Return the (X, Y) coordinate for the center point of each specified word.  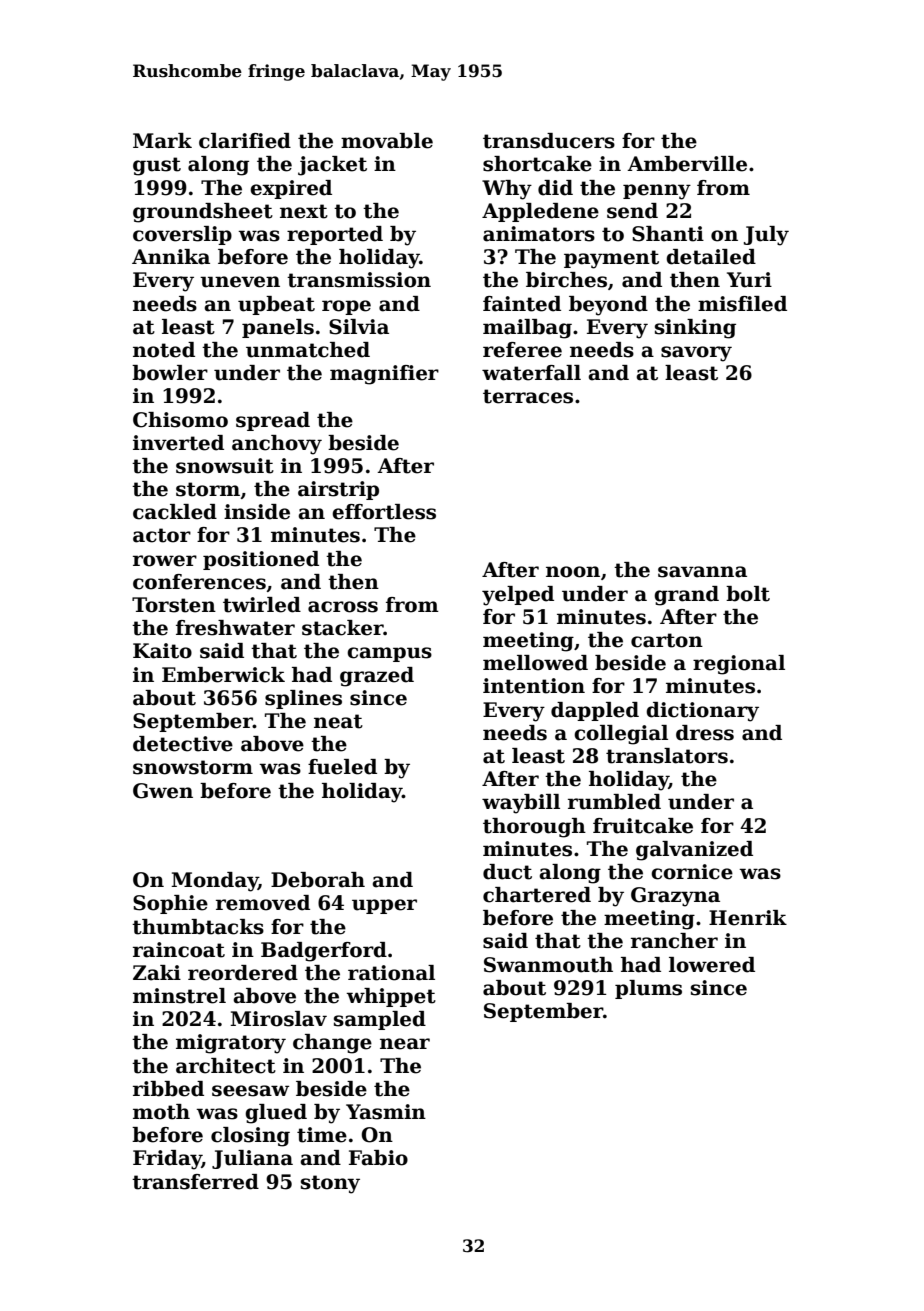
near (405, 1044)
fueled (342, 767)
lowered (712, 965)
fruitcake (643, 826)
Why (507, 190)
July (766, 236)
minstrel (179, 996)
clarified (245, 141)
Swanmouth (548, 965)
